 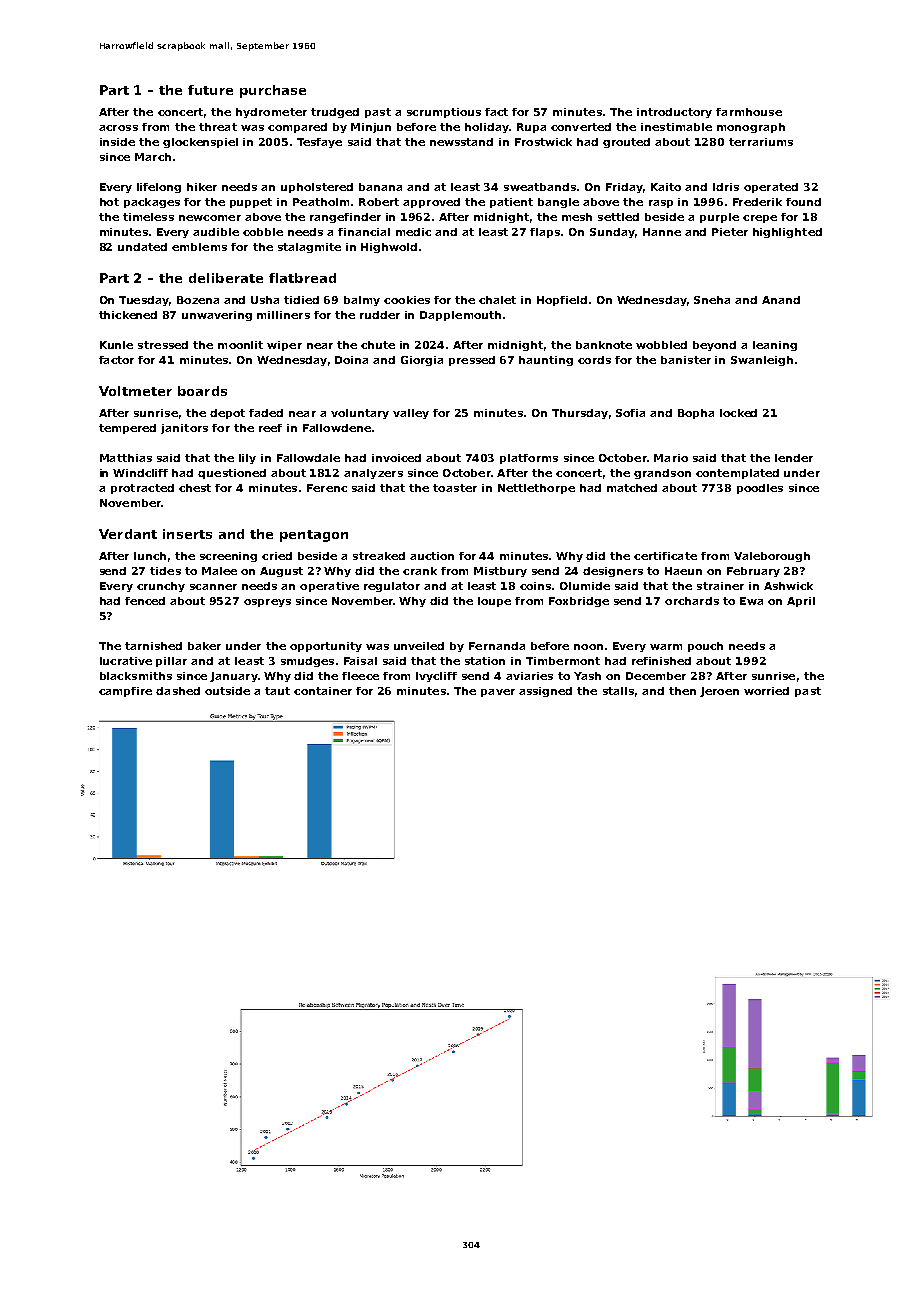 What do you see at coordinates (497, 646) in the document?
I see `Fernanda` at bounding box center [497, 646].
